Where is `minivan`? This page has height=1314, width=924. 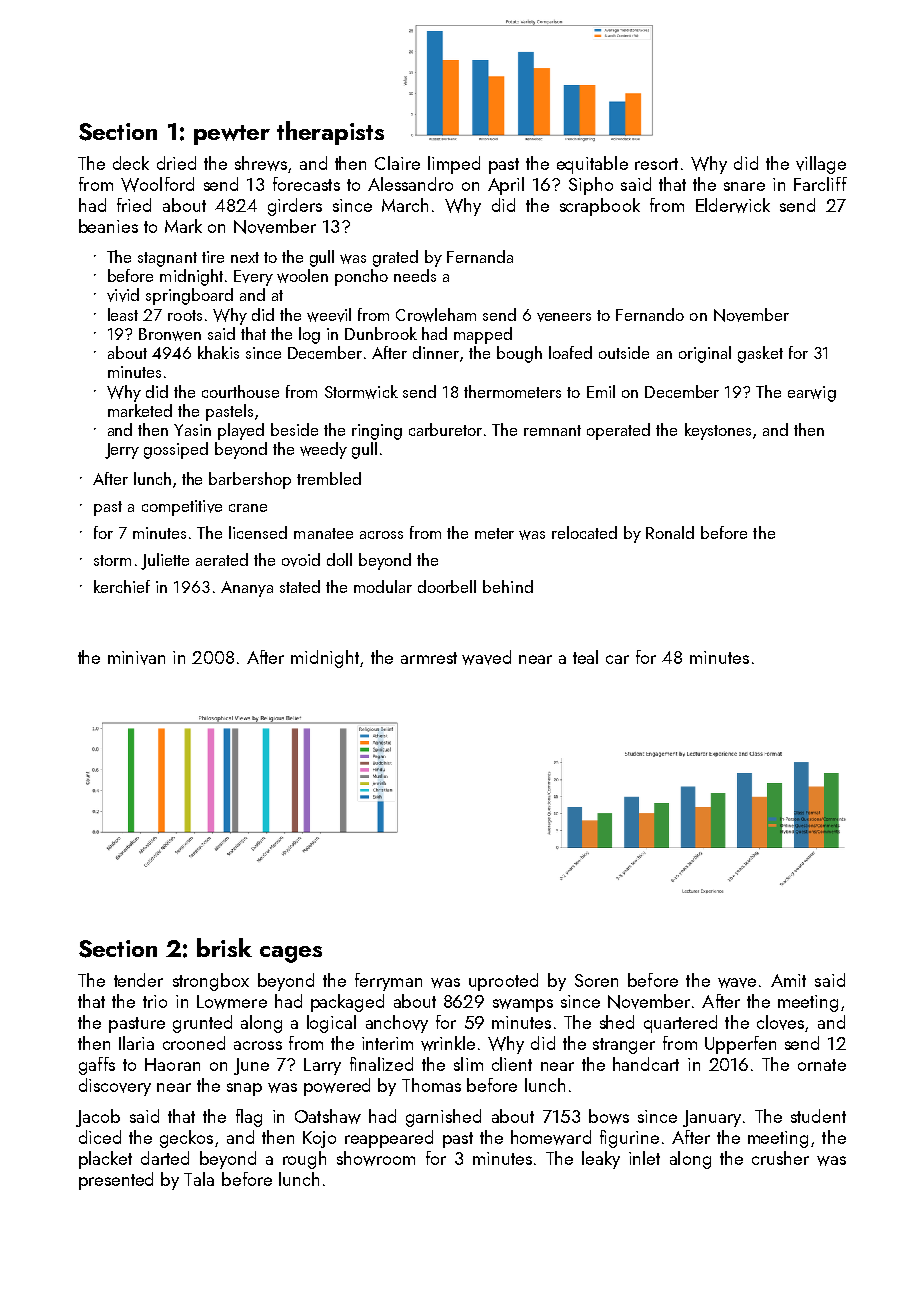 minivan is located at coordinates (136, 658).
